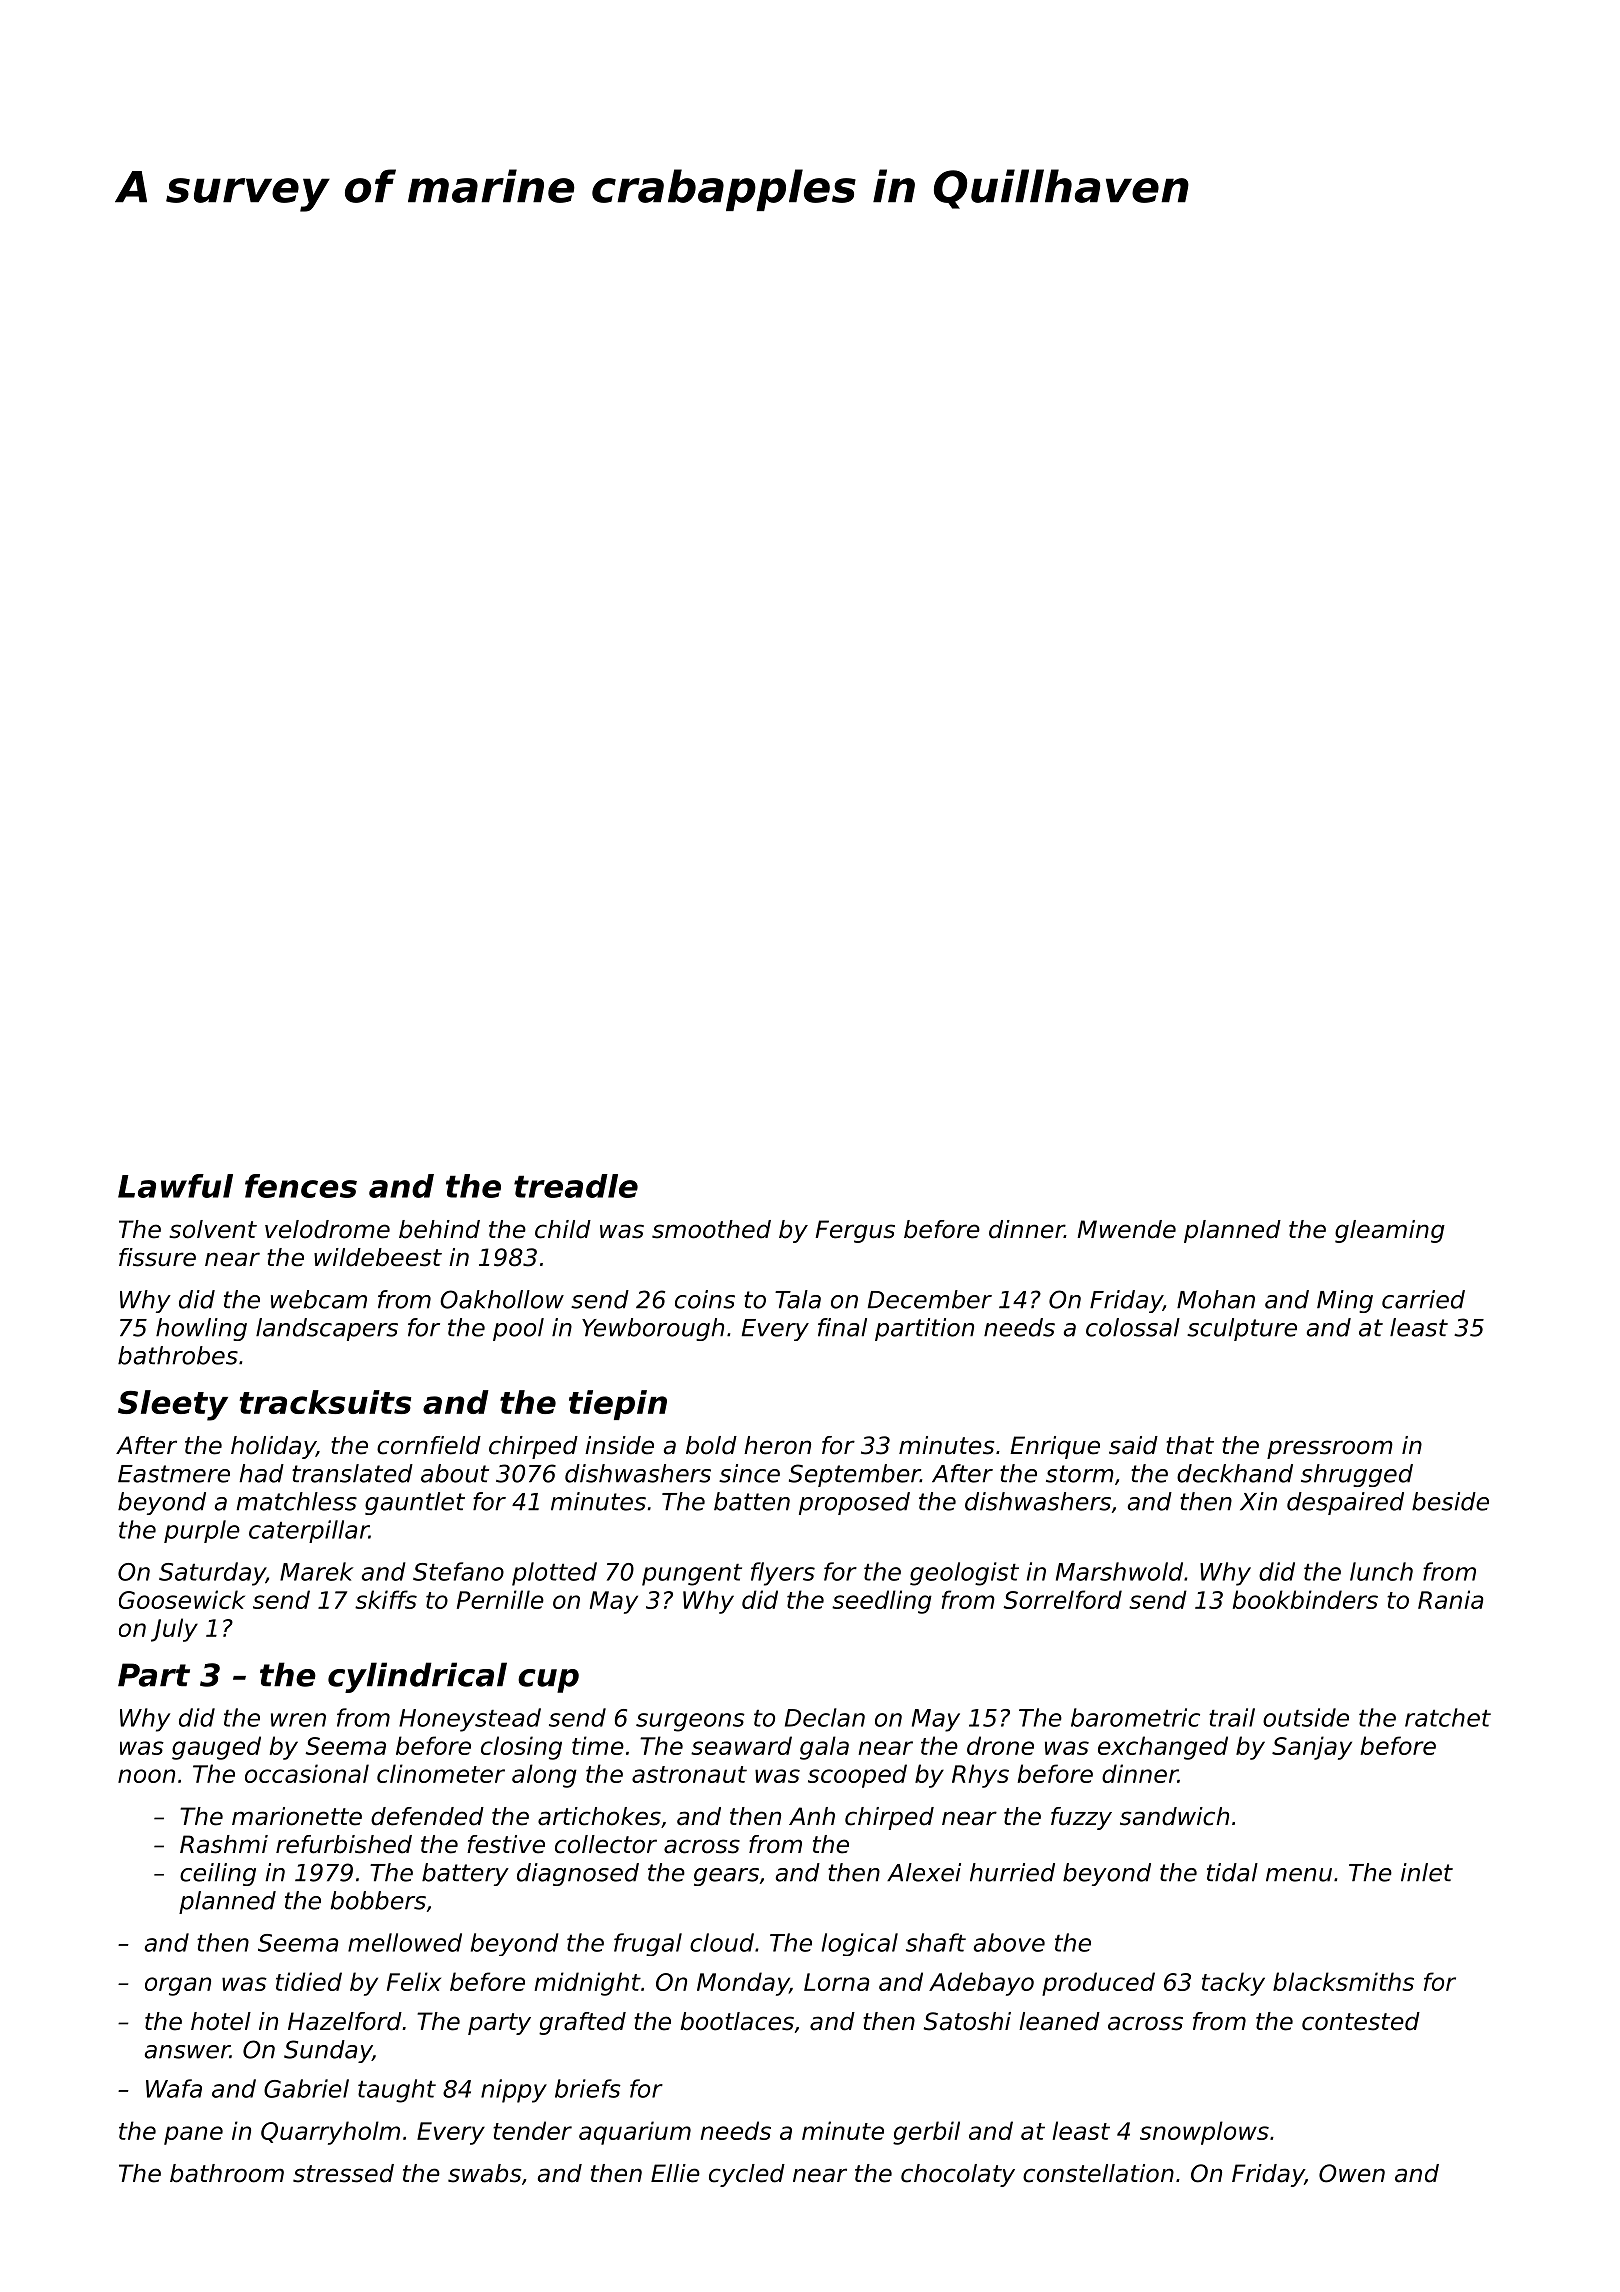 This document has height=2292, width=1620. What do you see at coordinates (1450, 1501) in the document?
I see `beside` at bounding box center [1450, 1501].
